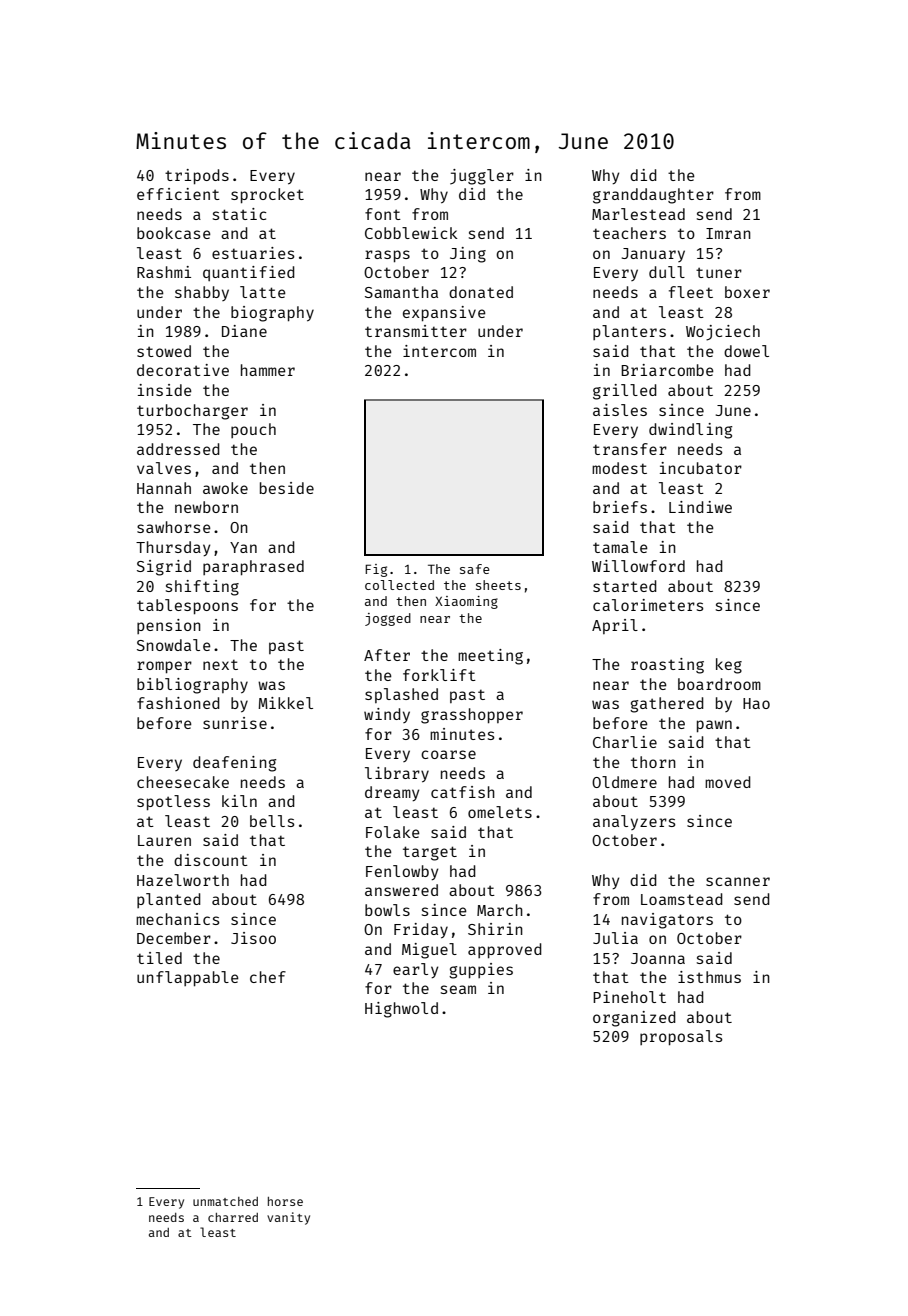 This document has width=908, height=1316. I want to click on tripods, so click(197, 176).
